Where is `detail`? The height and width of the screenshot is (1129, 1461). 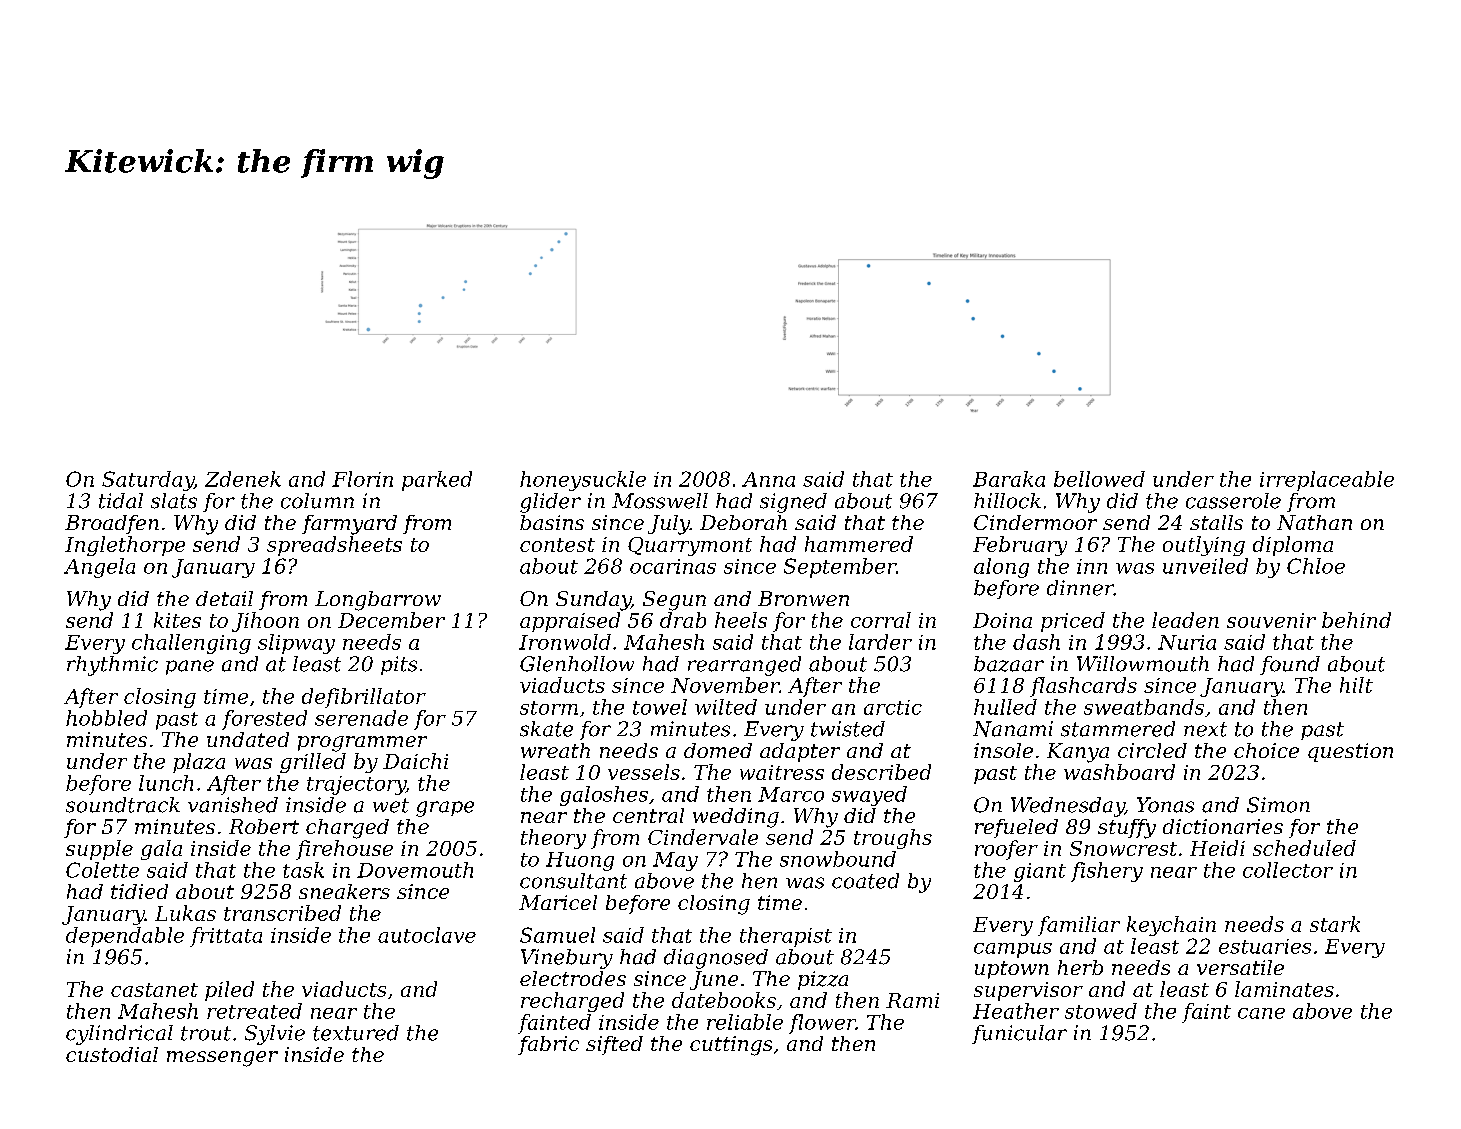
detail is located at coordinates (224, 598).
